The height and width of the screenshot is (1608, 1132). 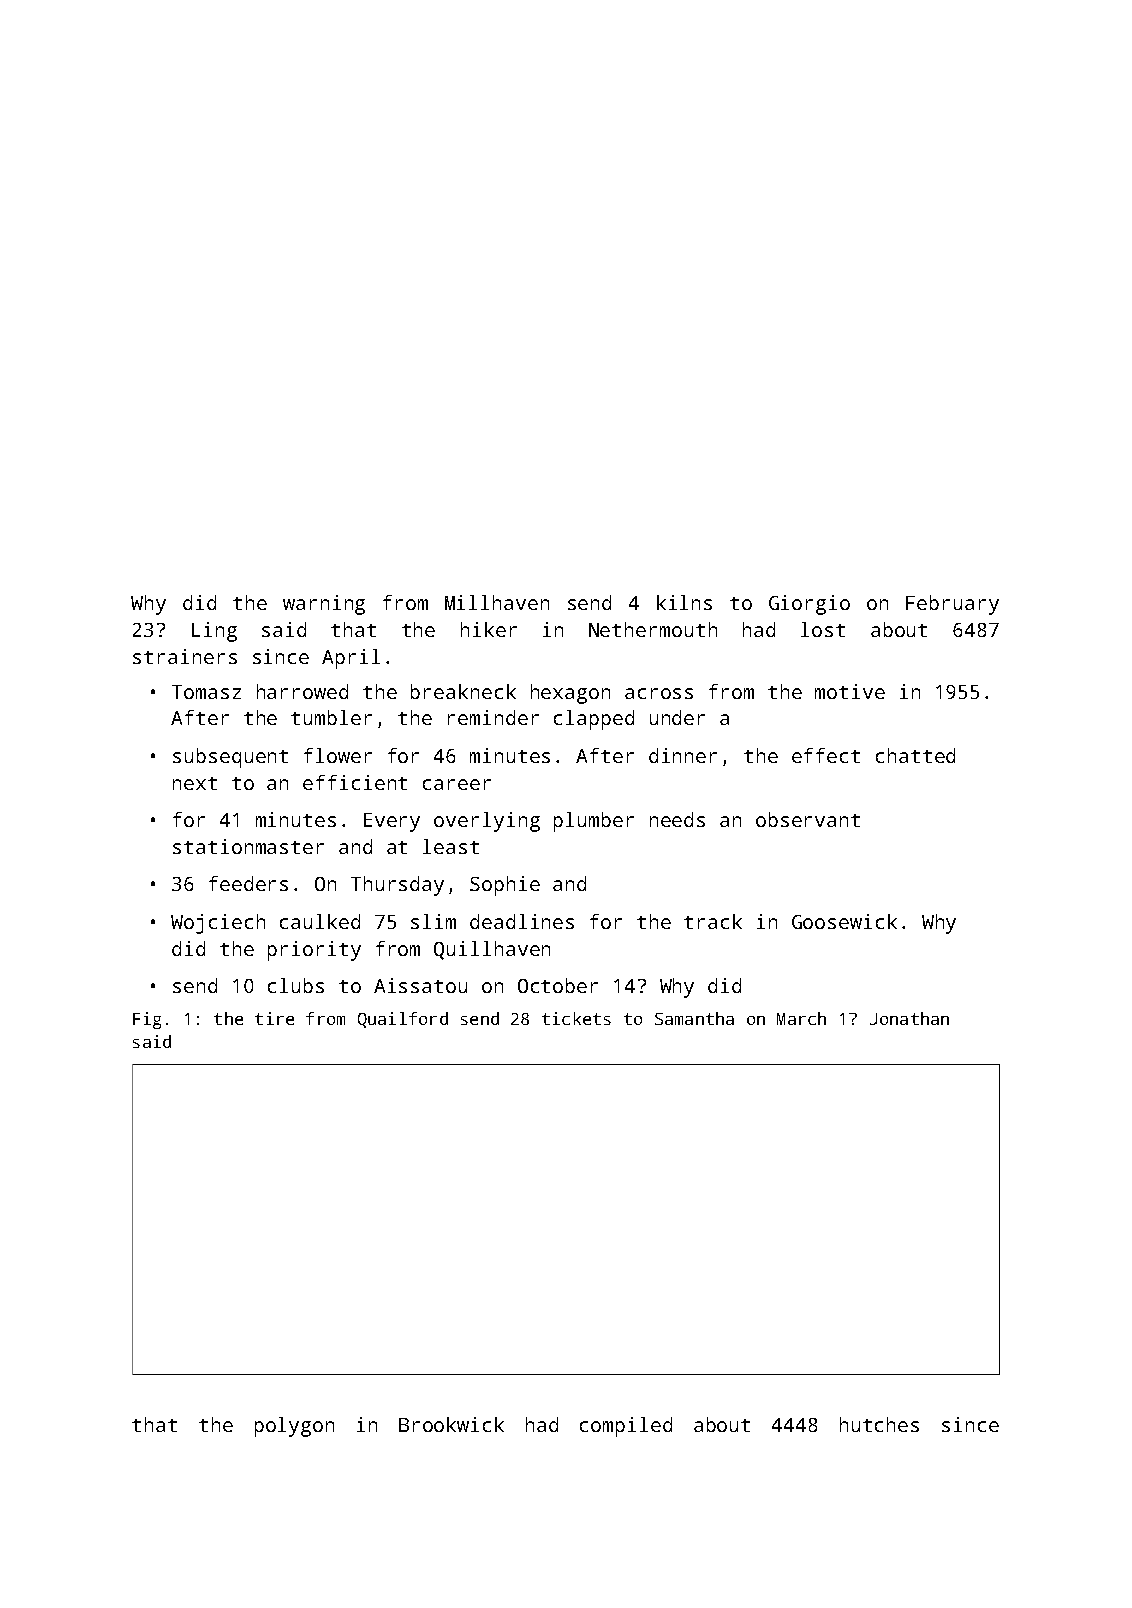 What do you see at coordinates (844, 921) in the screenshot?
I see `Goosewick` at bounding box center [844, 921].
